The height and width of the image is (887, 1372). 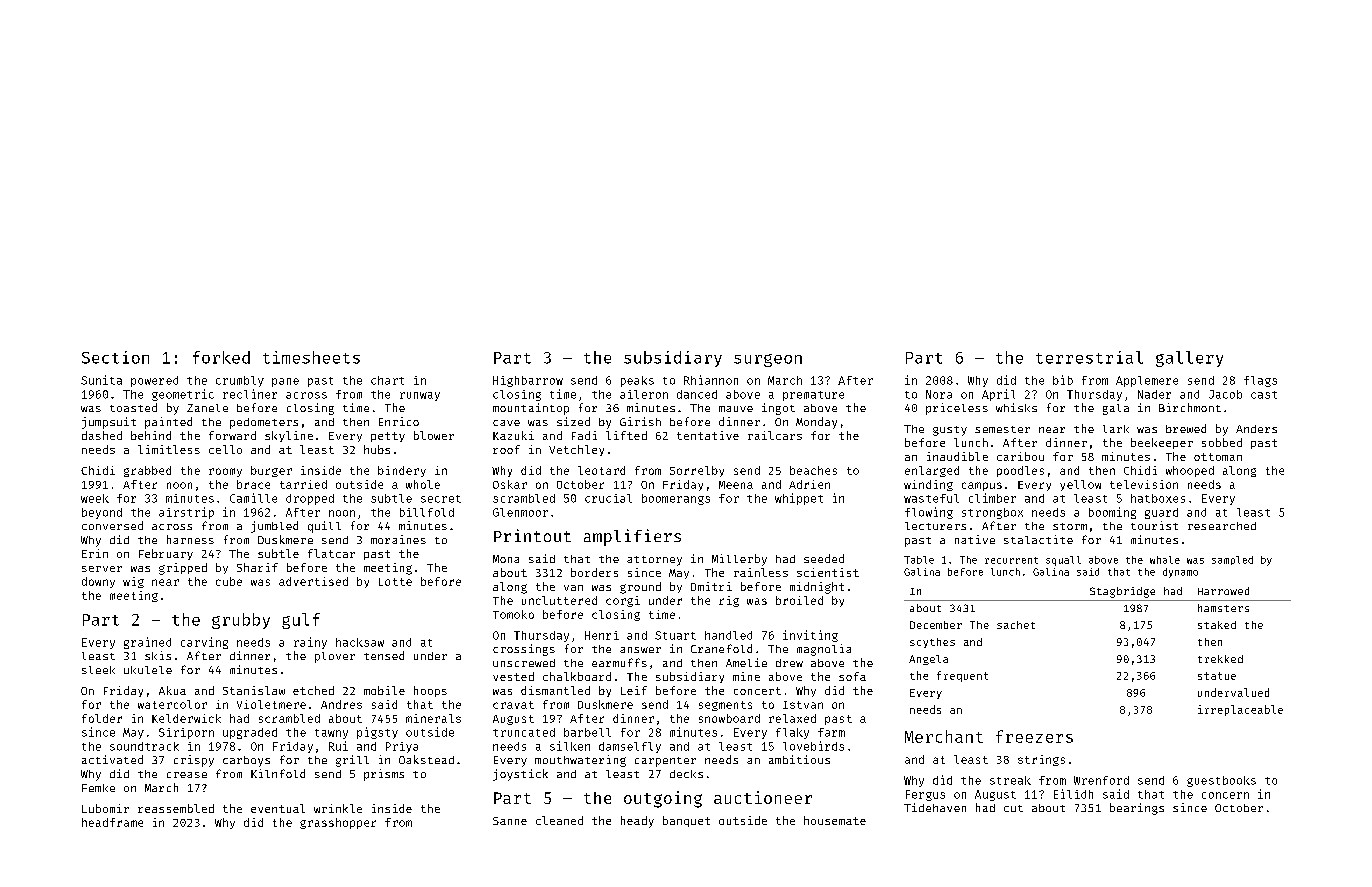 I want to click on gusty, so click(x=950, y=431).
